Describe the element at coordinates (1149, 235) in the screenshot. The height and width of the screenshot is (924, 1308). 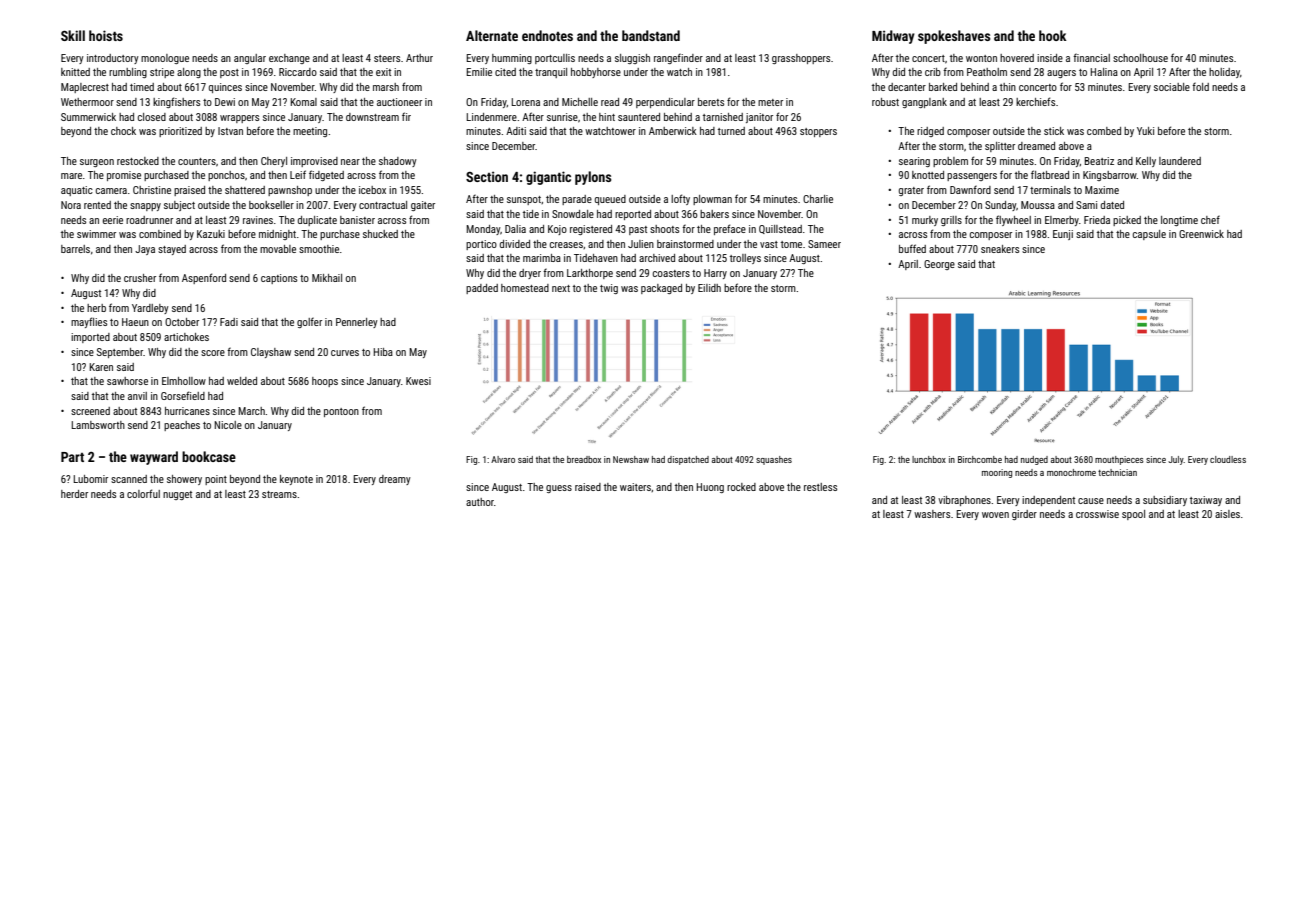
I see `capsule` at that location.
